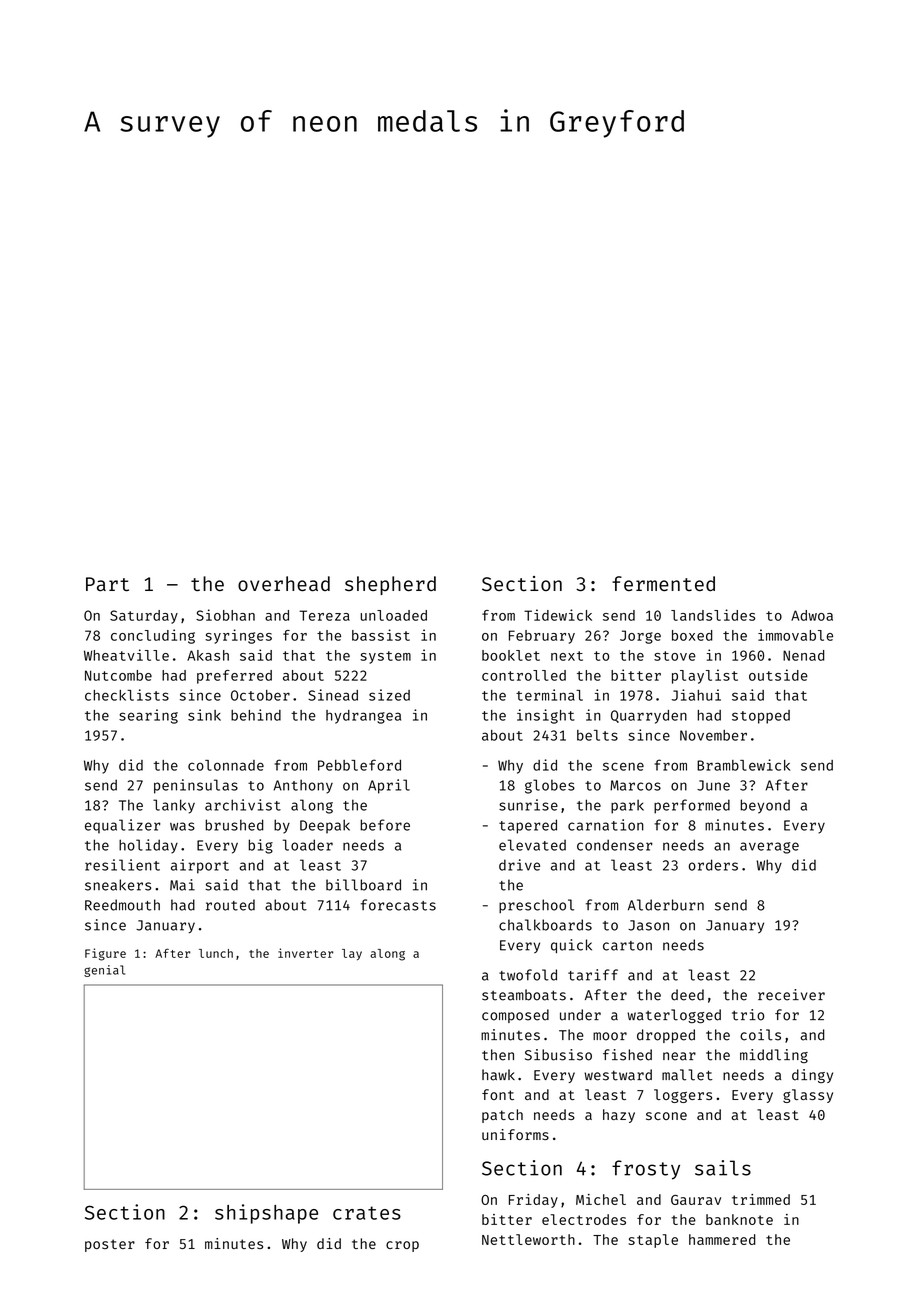  I want to click on overhead, so click(284, 584).
